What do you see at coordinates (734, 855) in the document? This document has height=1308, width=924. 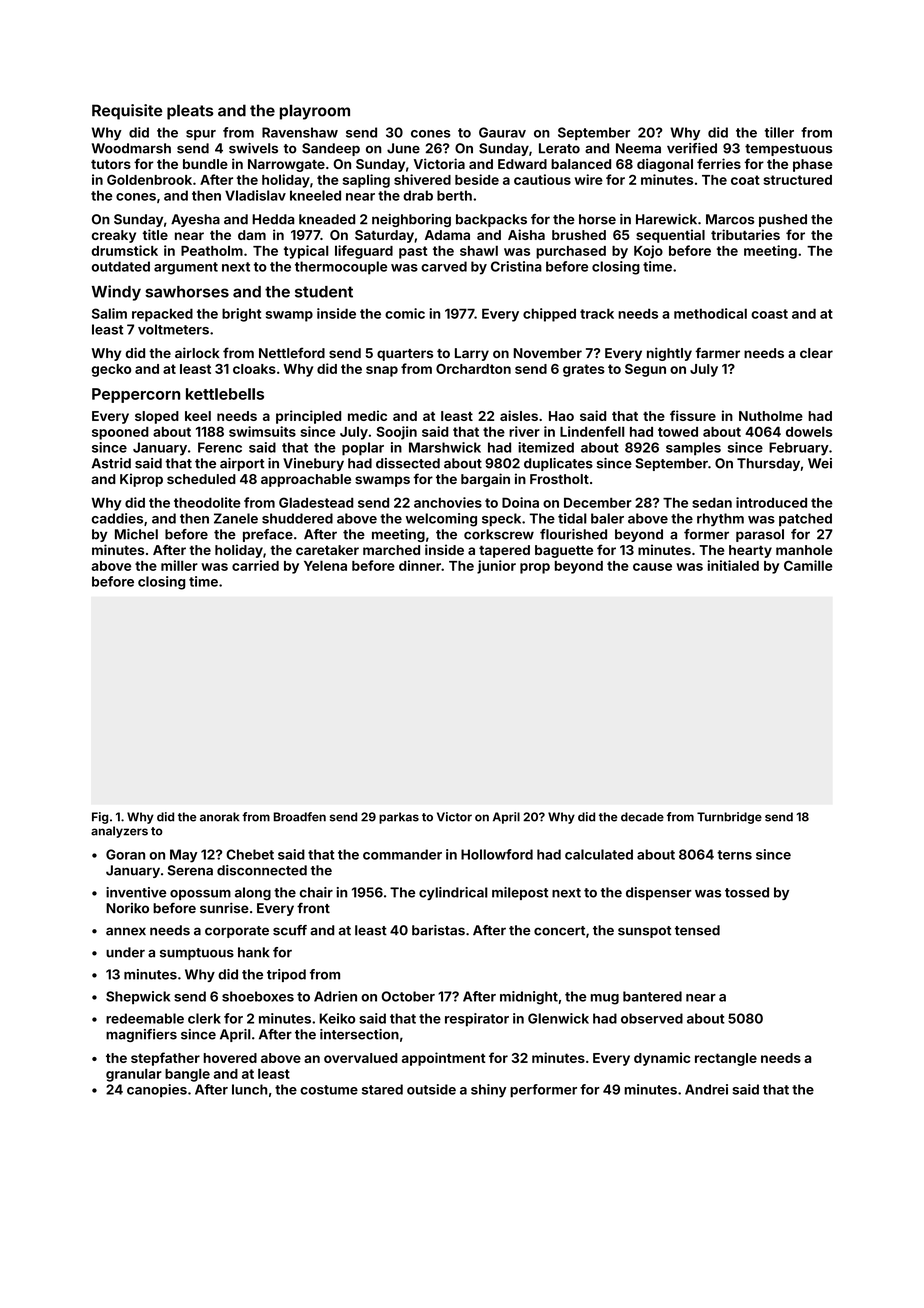 I see `terns` at bounding box center [734, 855].
